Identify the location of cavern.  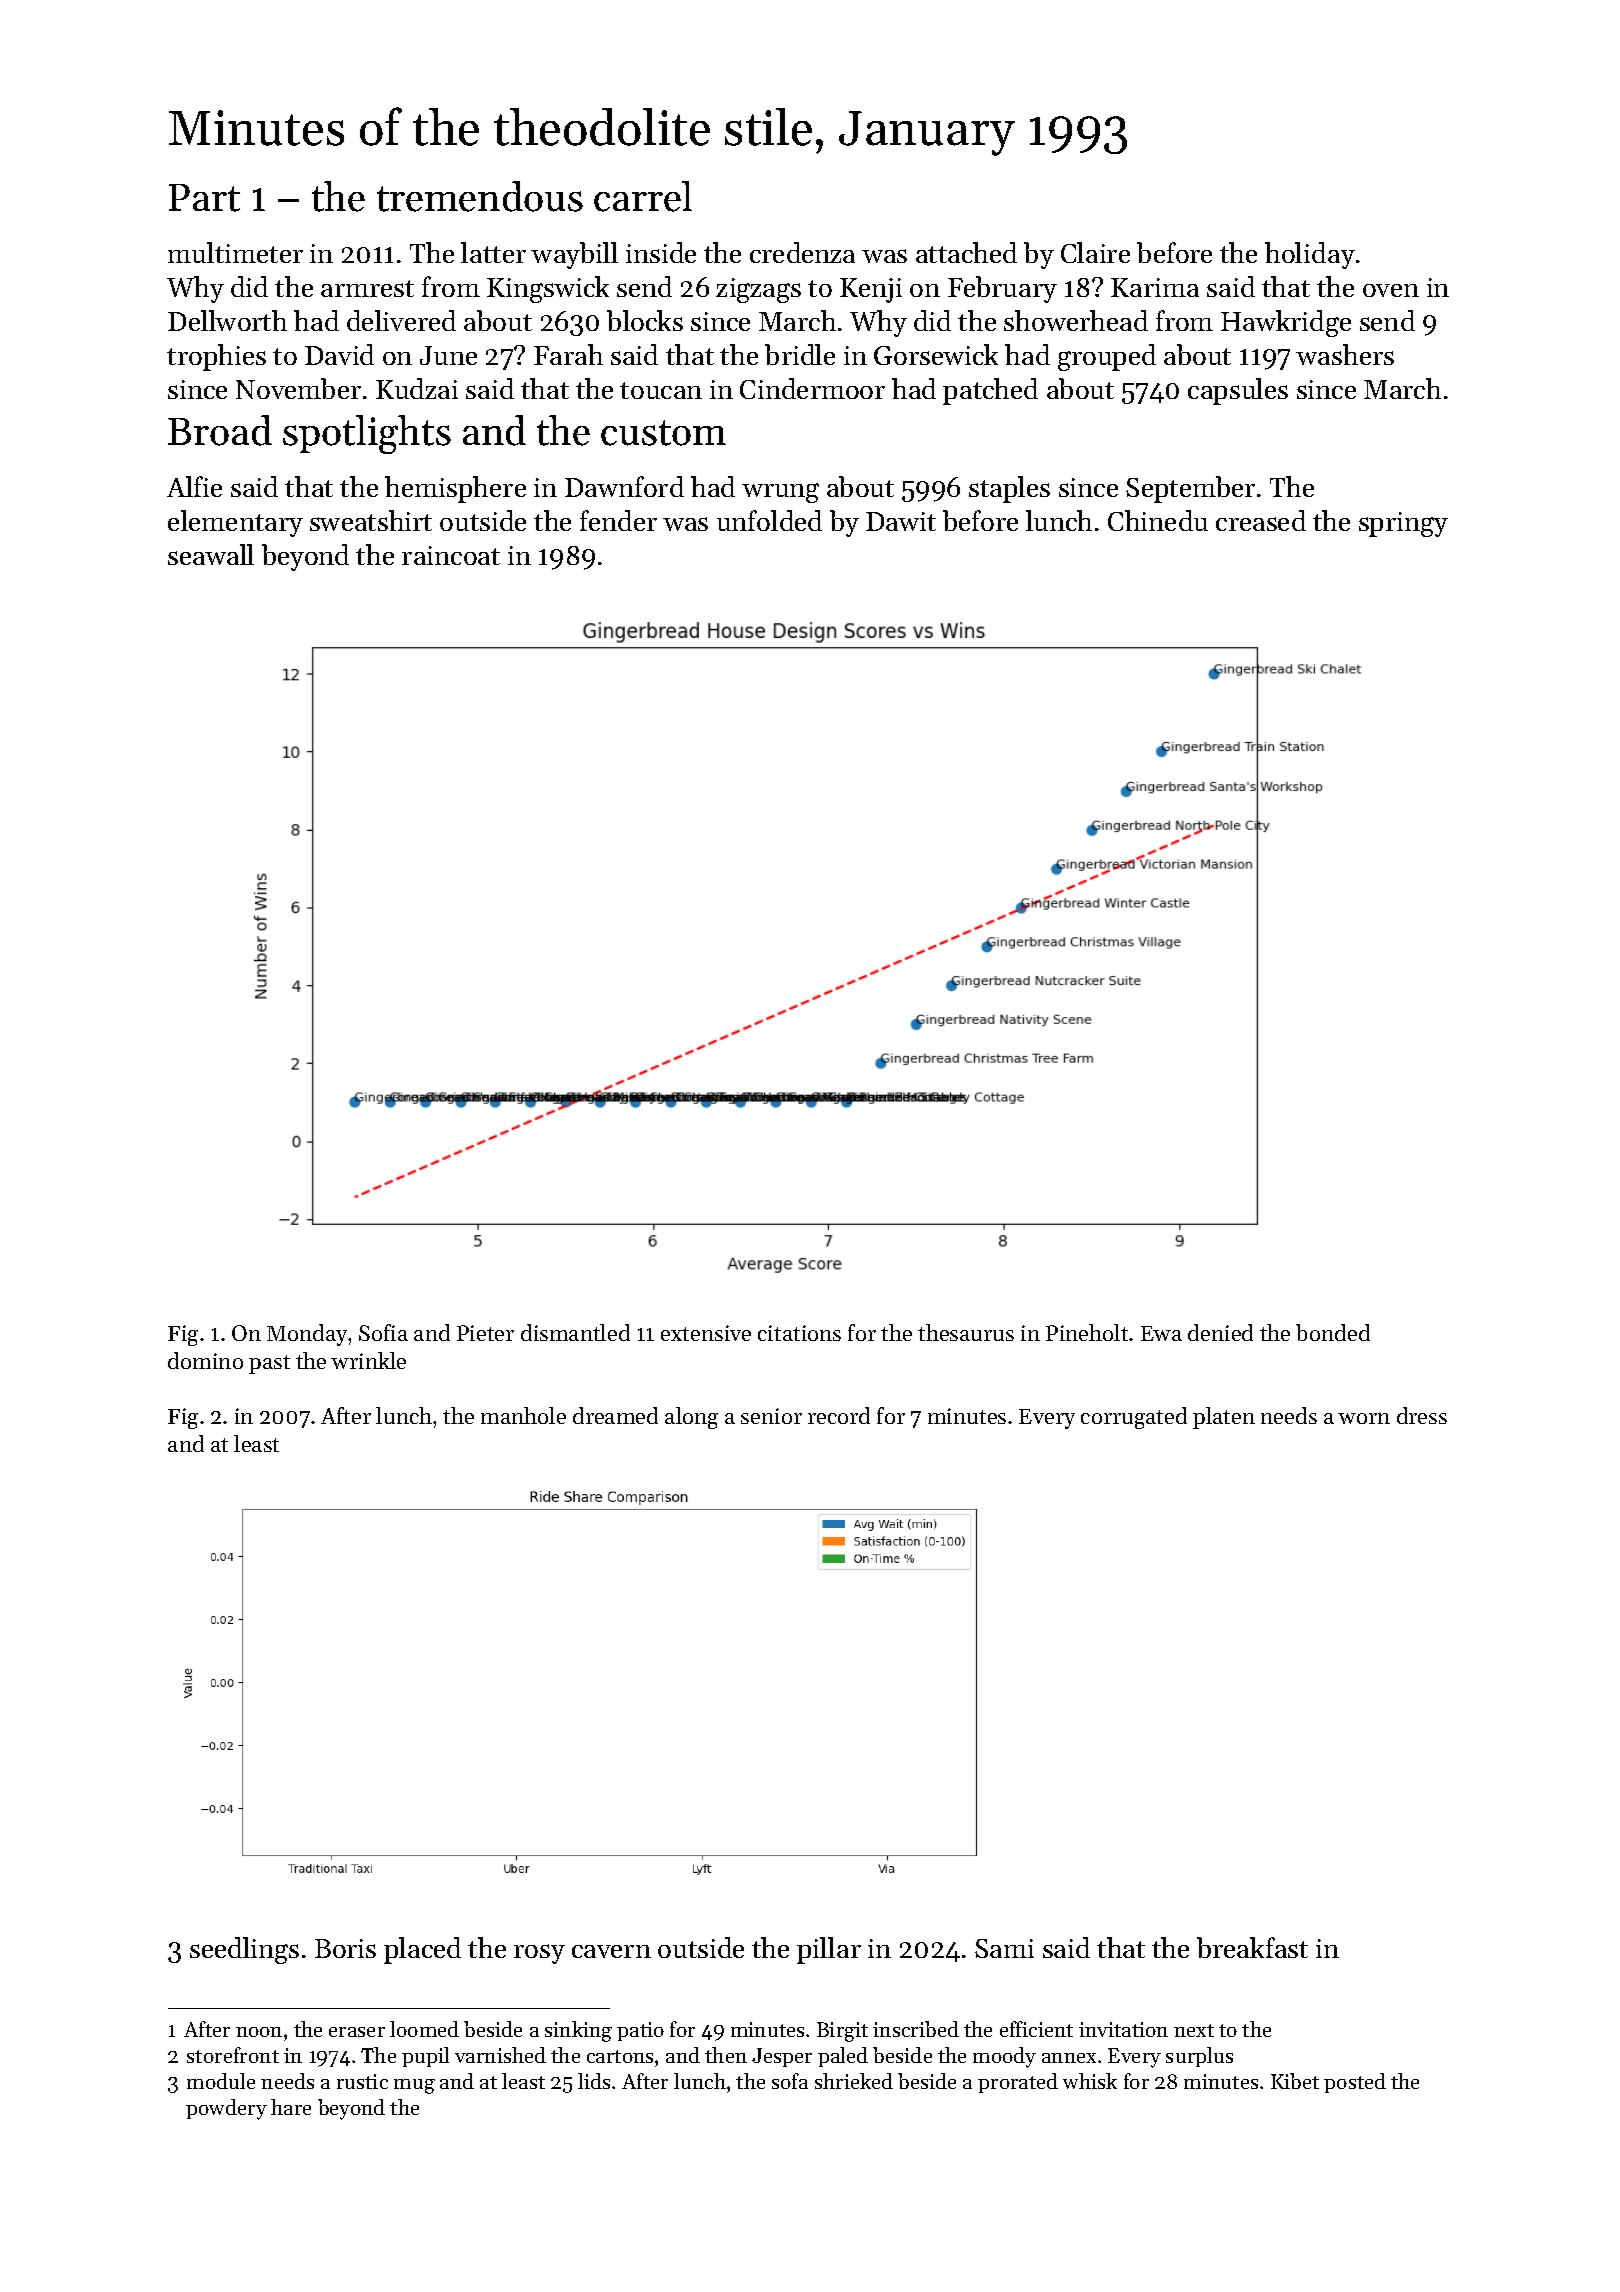
(611, 1951).
